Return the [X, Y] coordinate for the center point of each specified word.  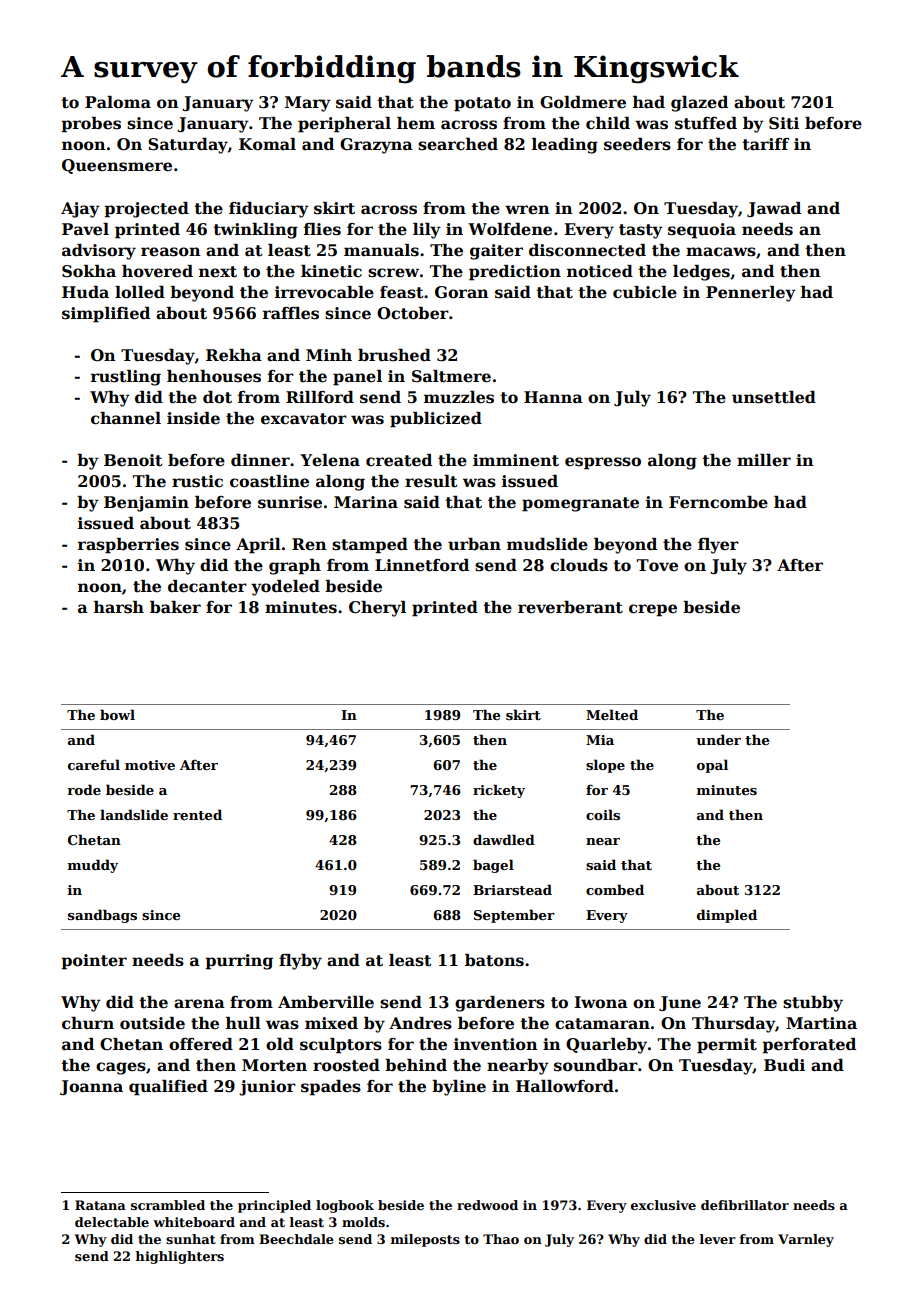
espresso [603, 463]
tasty [641, 231]
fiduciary [269, 210]
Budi [784, 1065]
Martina [821, 1023]
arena [199, 1004]
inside [193, 418]
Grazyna [376, 146]
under [718, 739]
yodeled [285, 588]
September [514, 916]
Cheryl [377, 609]
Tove [657, 565]
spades [331, 1088]
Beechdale [296, 1239]
